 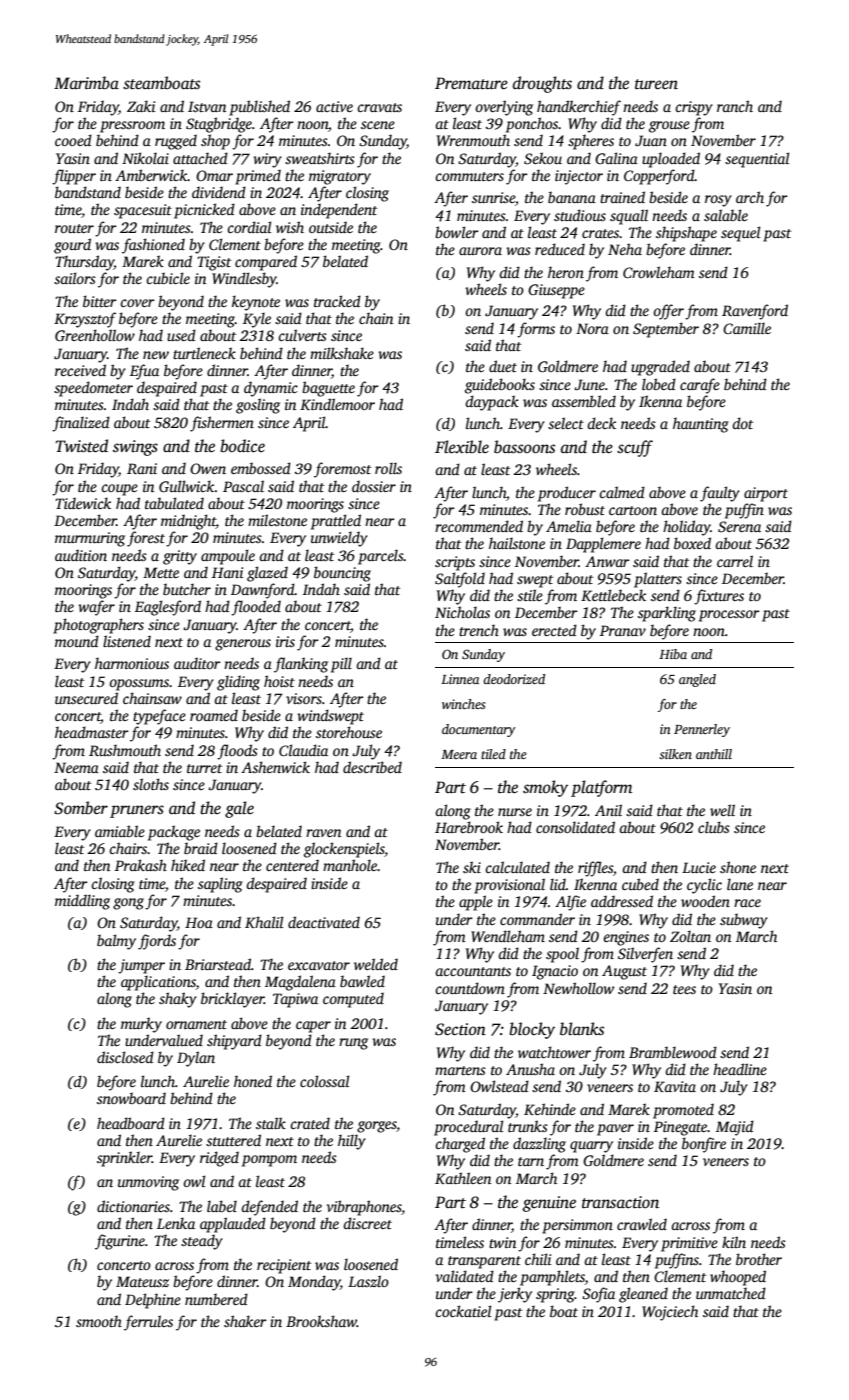 What do you see at coordinates (337, 301) in the screenshot?
I see `tracked` at bounding box center [337, 301].
